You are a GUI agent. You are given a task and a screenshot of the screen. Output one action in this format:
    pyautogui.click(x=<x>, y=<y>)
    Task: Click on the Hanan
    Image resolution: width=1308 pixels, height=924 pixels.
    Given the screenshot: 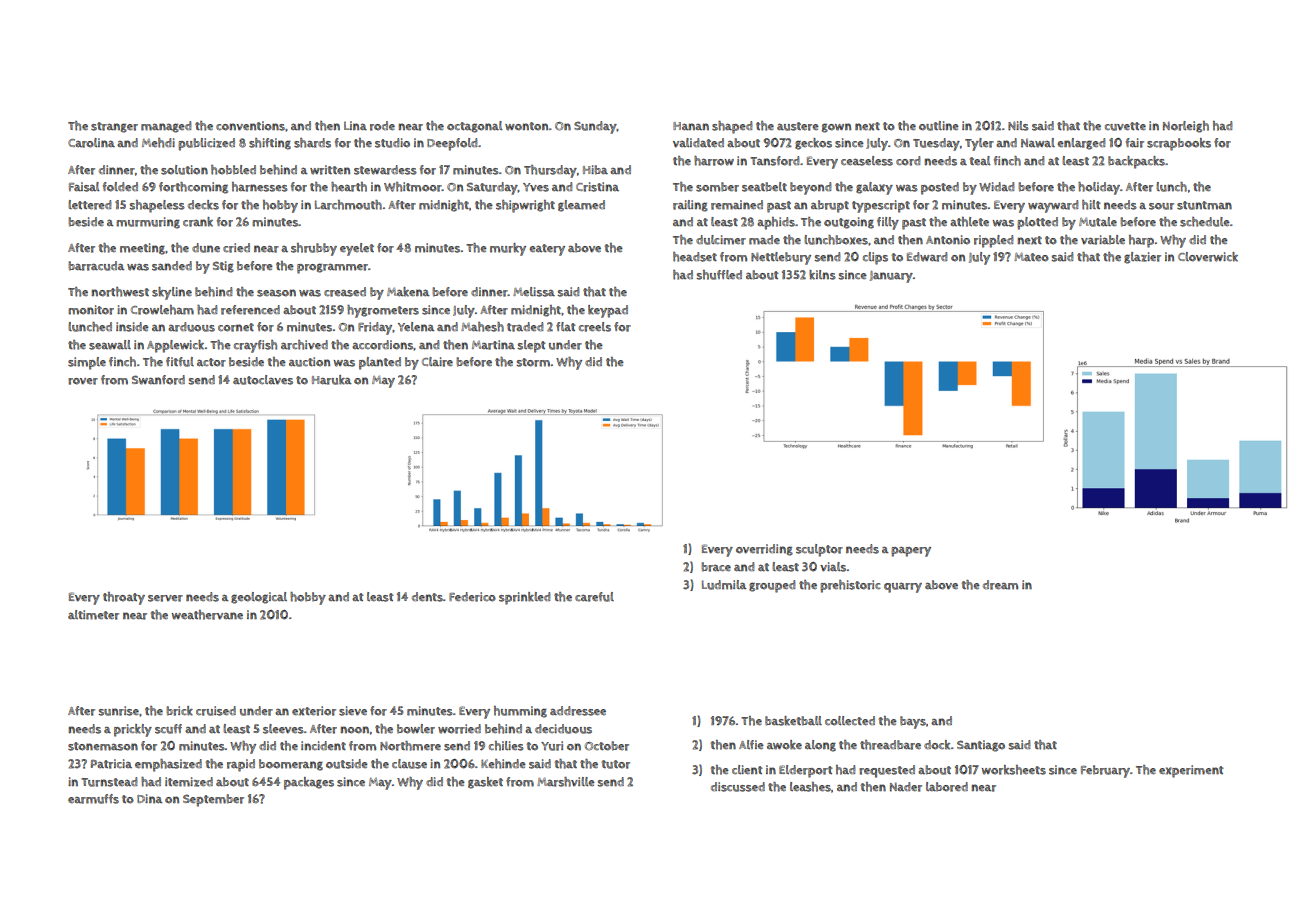 What is the action you would take?
    pyautogui.click(x=691, y=126)
